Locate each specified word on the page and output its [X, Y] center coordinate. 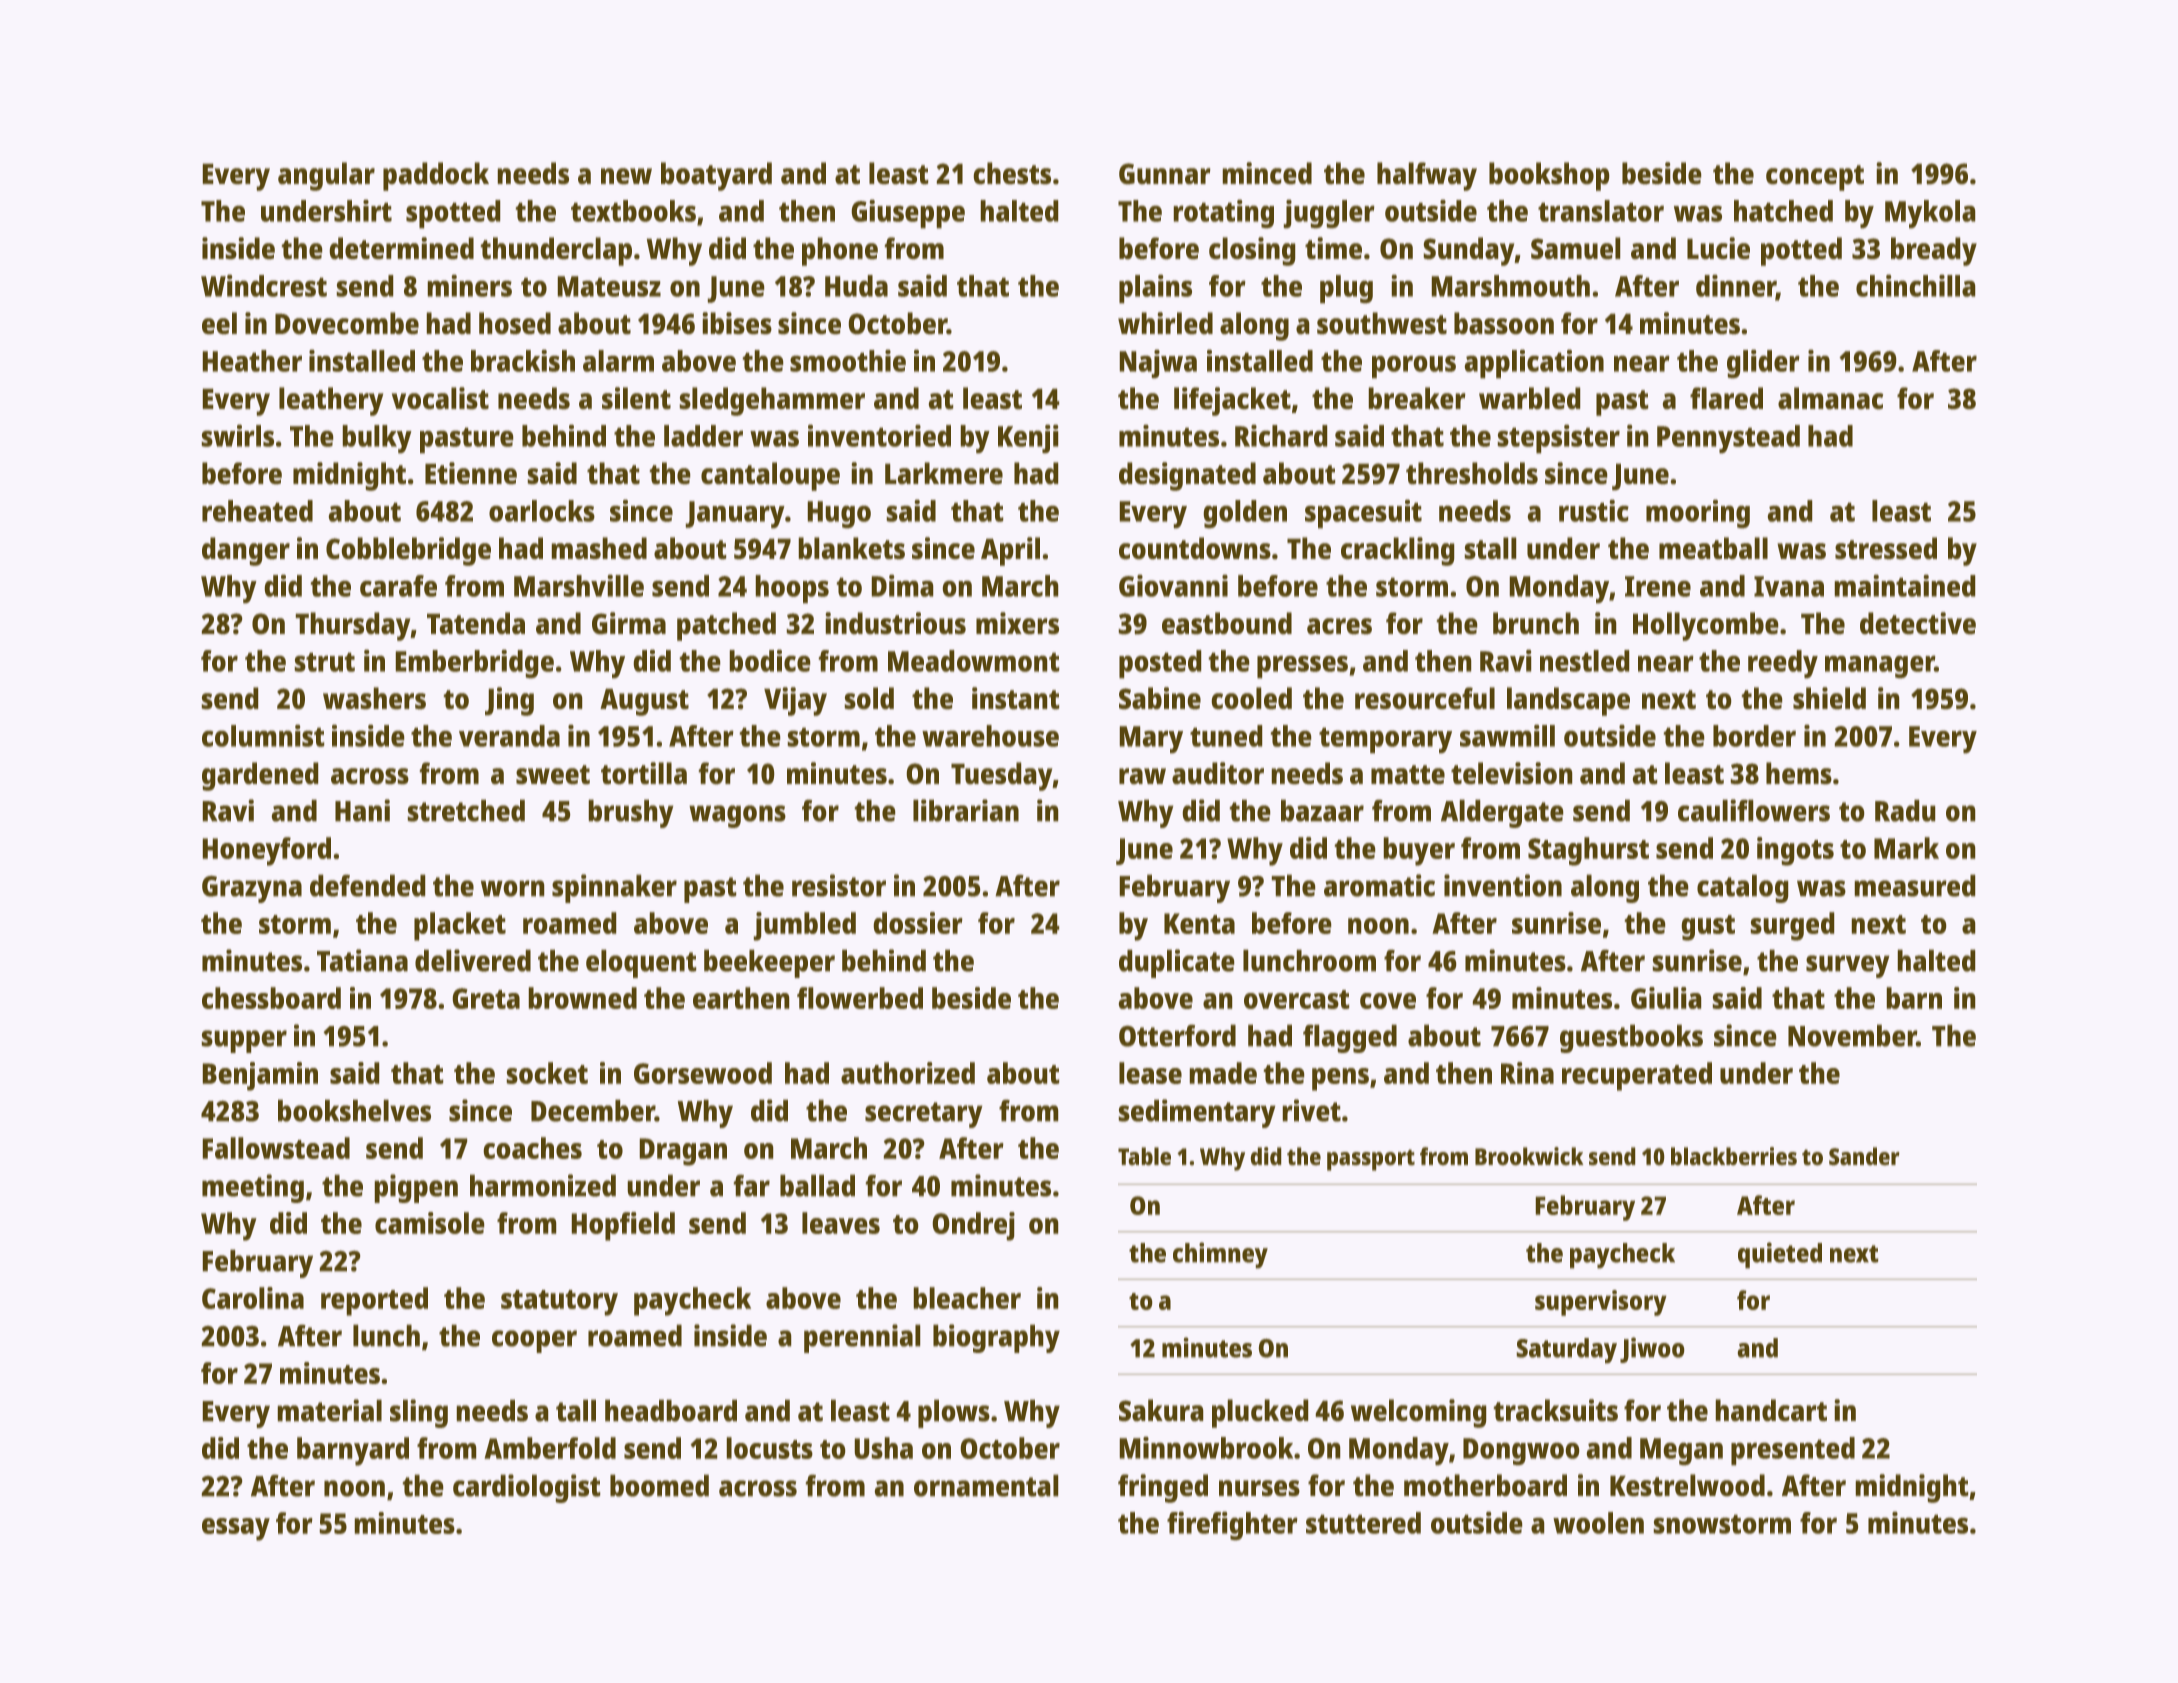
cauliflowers [1754, 810]
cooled [1252, 698]
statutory [559, 1303]
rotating [1224, 214]
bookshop [1549, 176]
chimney [1220, 1255]
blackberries [1734, 1156]
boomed [659, 1486]
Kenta [1199, 923]
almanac [1830, 398]
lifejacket [1232, 401]
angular [326, 176]
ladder [703, 436]
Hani [362, 810]
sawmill [1507, 736]
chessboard [271, 998]
